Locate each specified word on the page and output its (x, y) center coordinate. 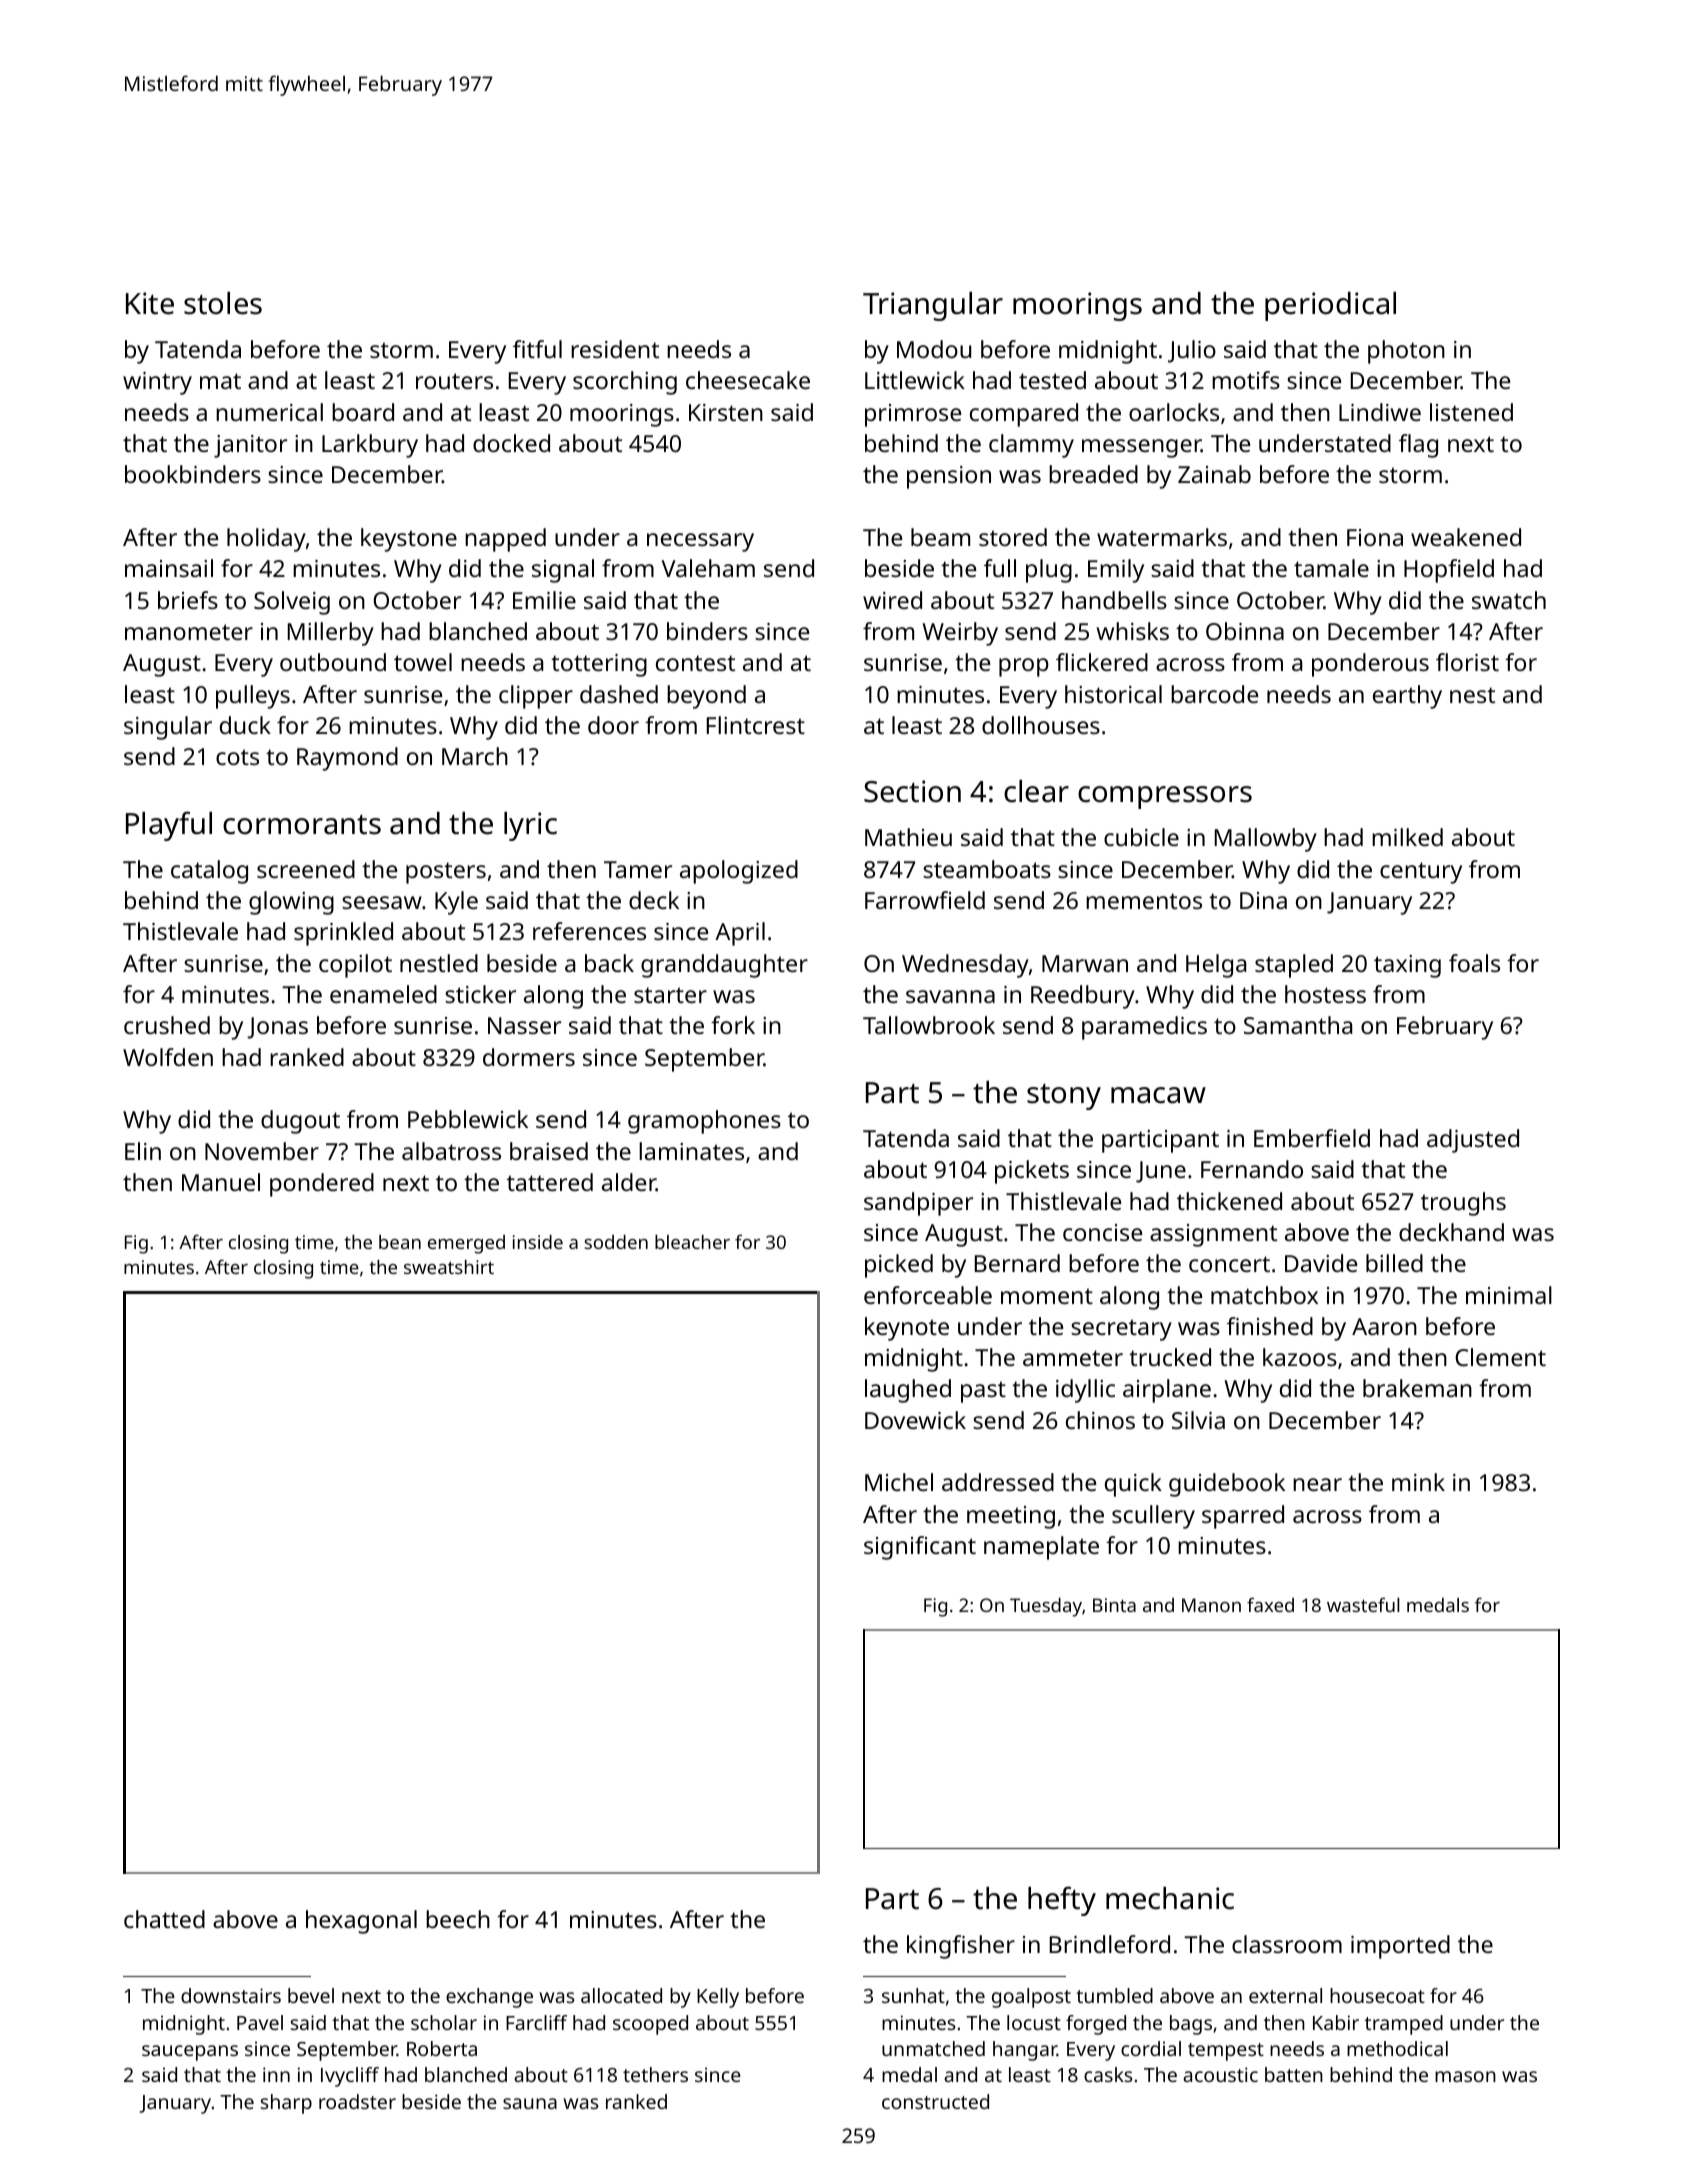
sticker (480, 994)
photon (1406, 352)
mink (1418, 1482)
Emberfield (1312, 1138)
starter (670, 995)
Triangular (933, 306)
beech (458, 1919)
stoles (223, 303)
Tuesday (1046, 1607)
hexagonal (361, 1922)
